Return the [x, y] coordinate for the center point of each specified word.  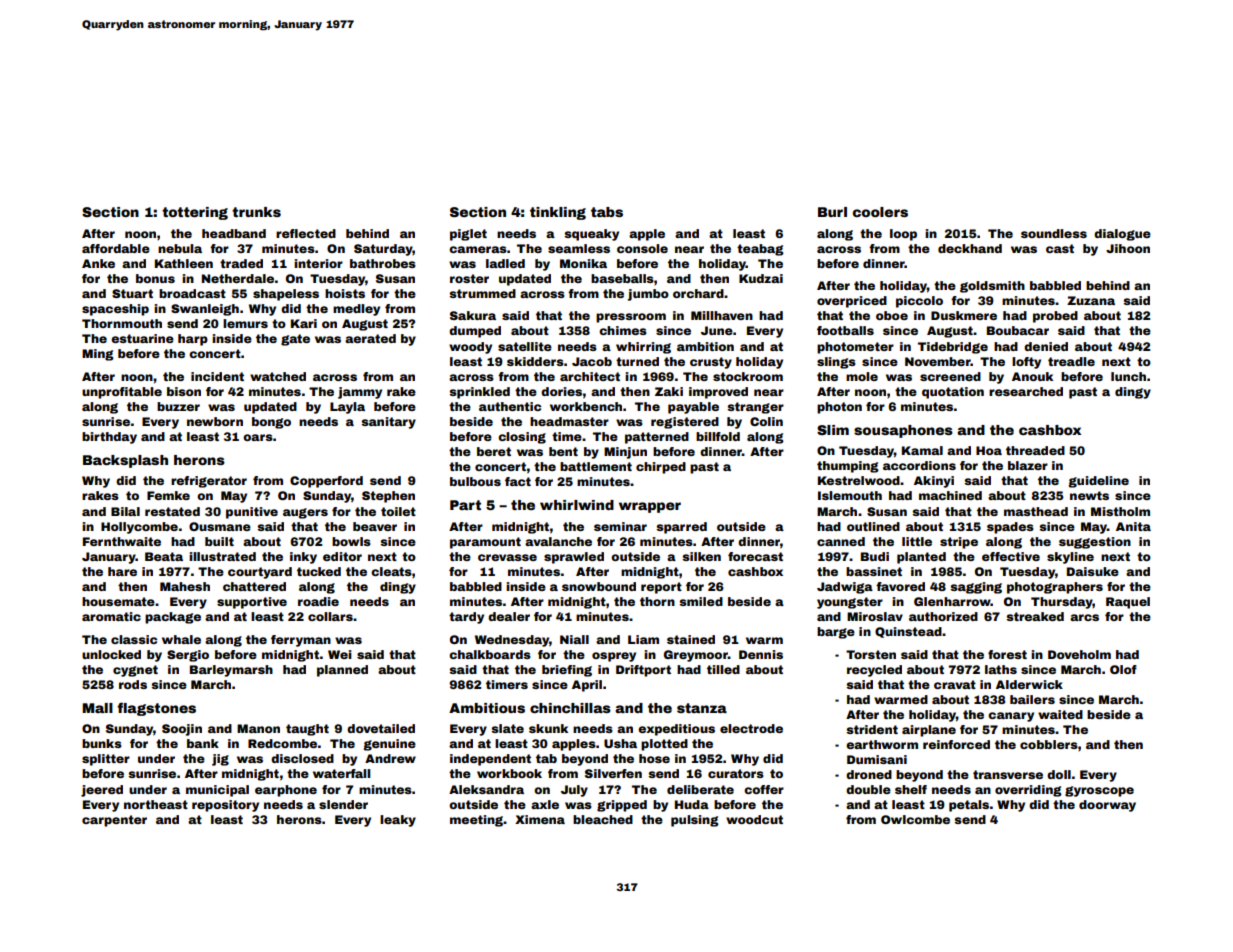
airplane [929, 731]
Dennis [761, 654]
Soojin [182, 730]
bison [184, 391]
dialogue [1122, 235]
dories [561, 391]
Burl [832, 212]
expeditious [676, 730]
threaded [1035, 450]
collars [330, 616]
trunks [256, 212]
